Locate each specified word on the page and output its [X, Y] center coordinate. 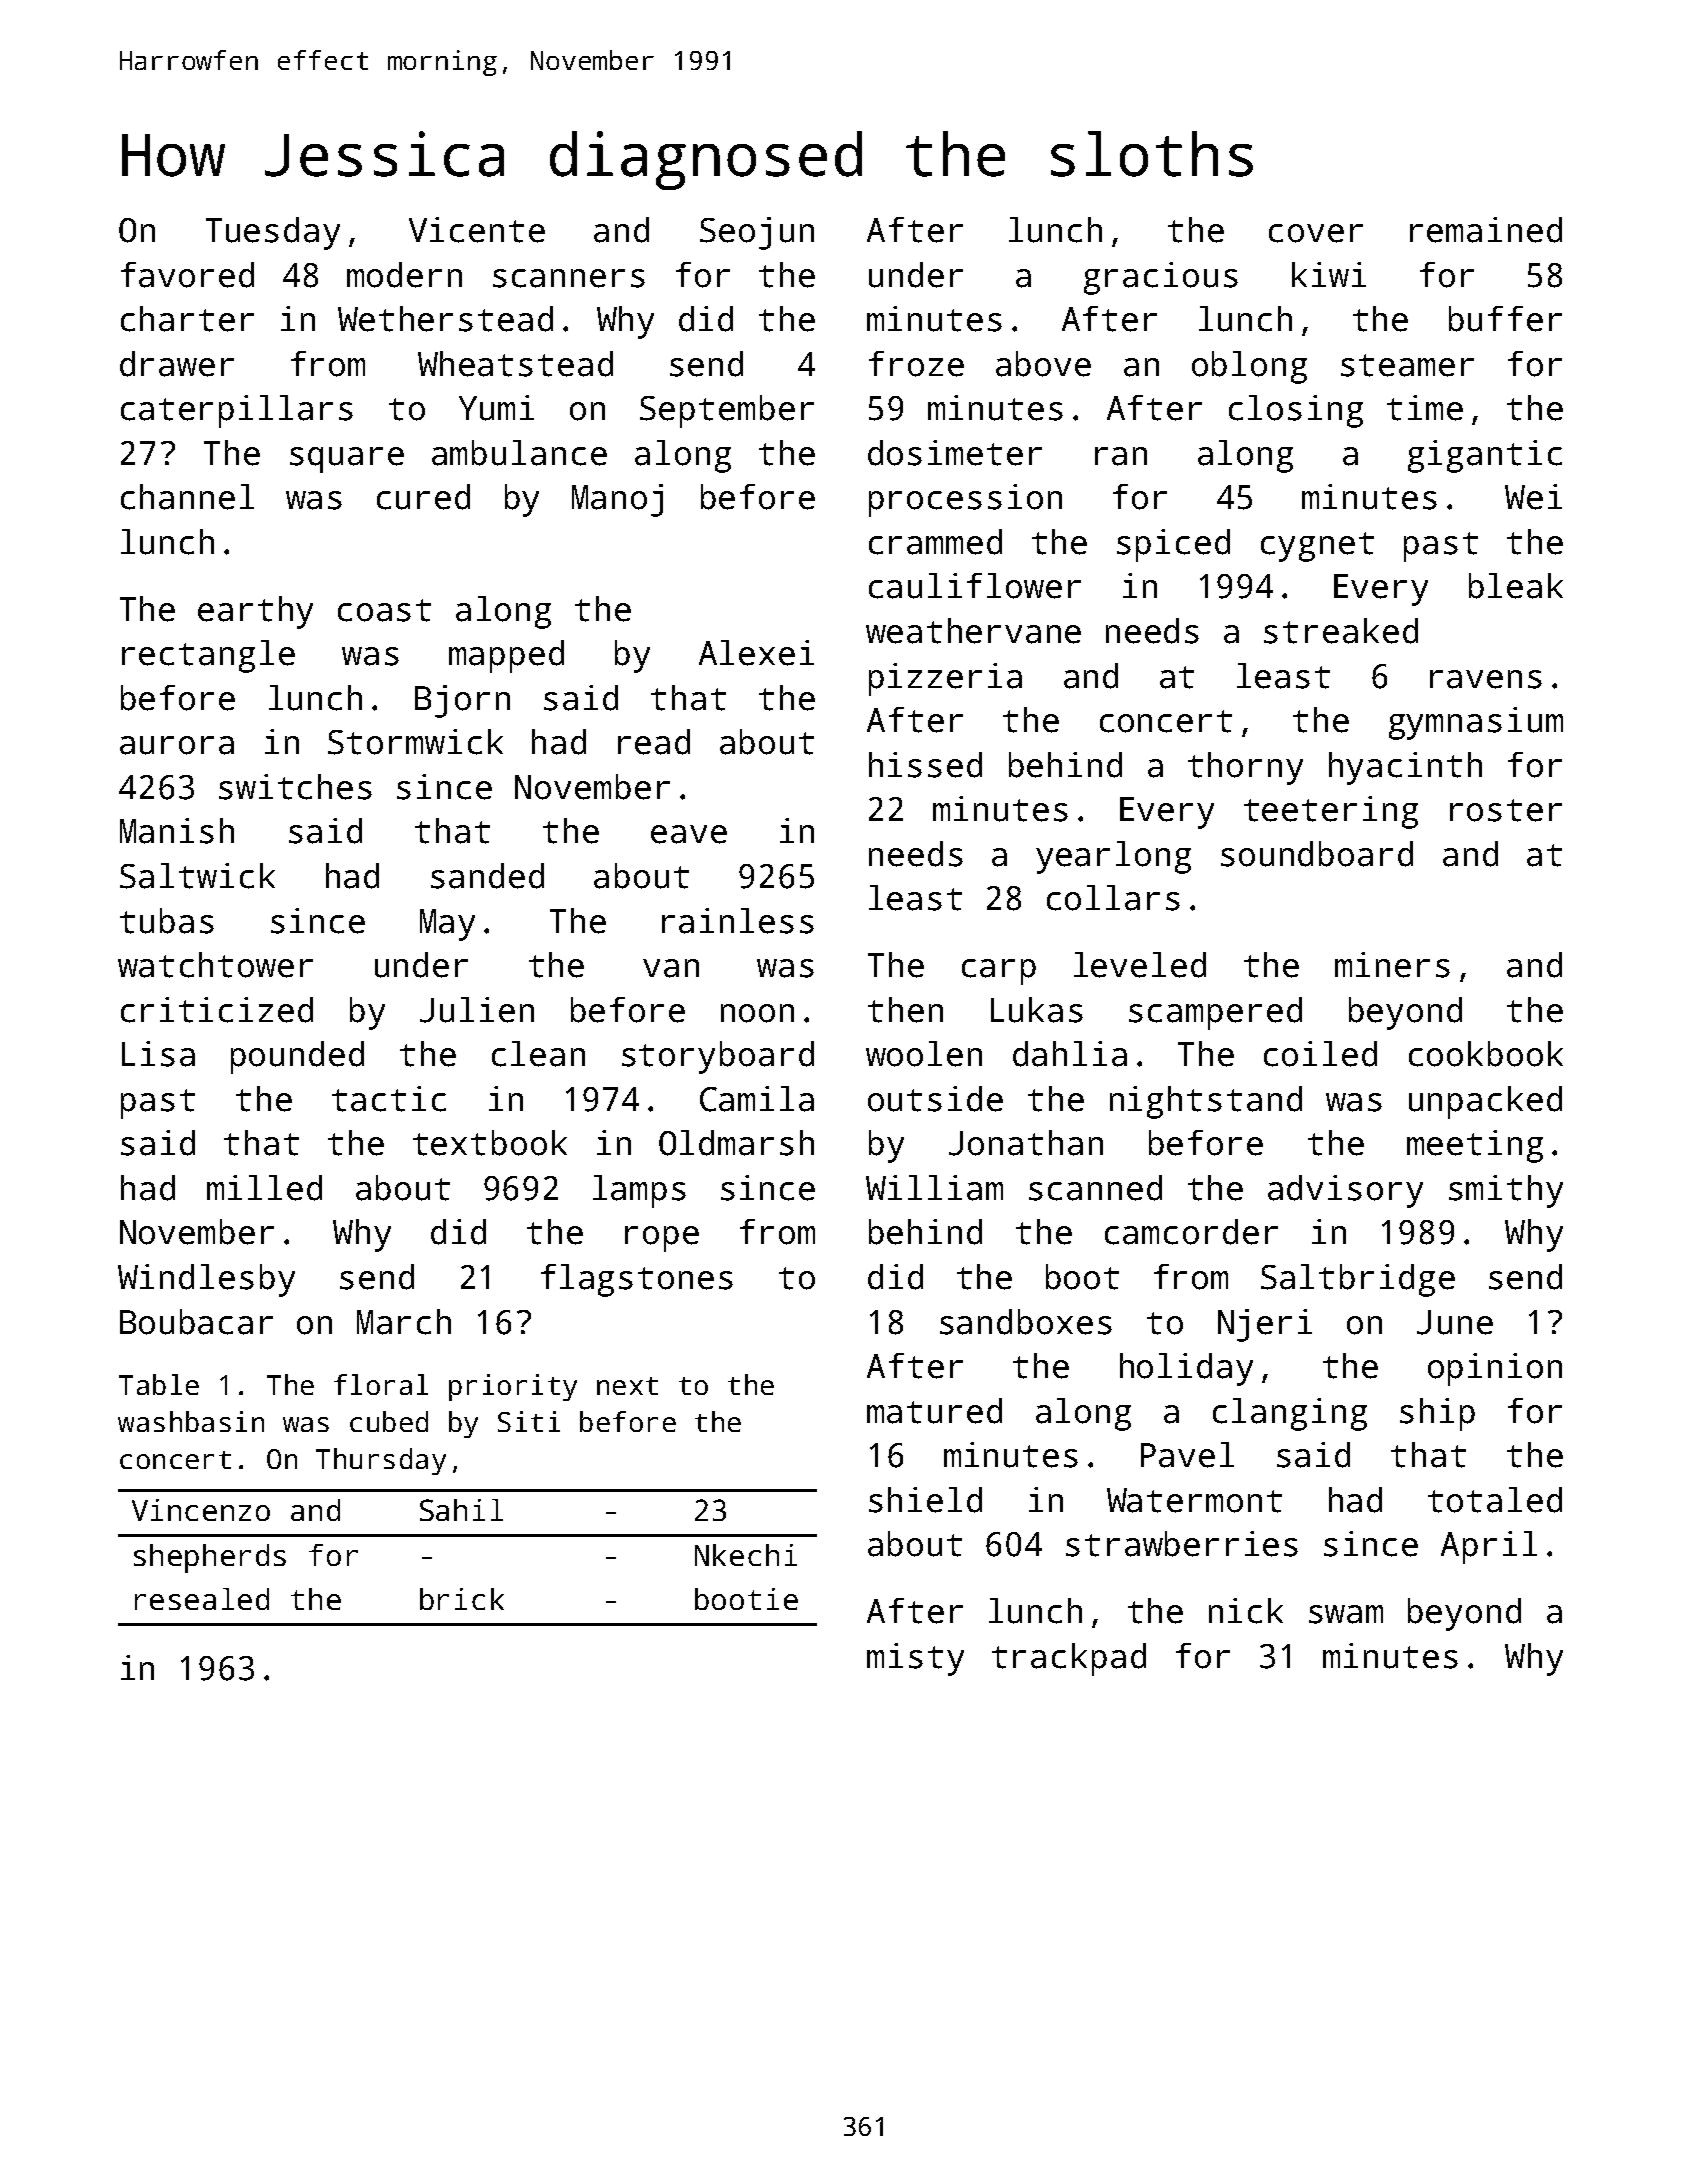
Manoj [617, 500]
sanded [487, 876]
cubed [389, 1421]
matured [934, 1411]
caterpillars [237, 411]
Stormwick [415, 742]
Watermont [1194, 1500]
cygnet [1317, 547]
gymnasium [1476, 723]
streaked [1341, 631]
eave [689, 834]
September [727, 411]
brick [462, 1599]
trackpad [1069, 1659]
